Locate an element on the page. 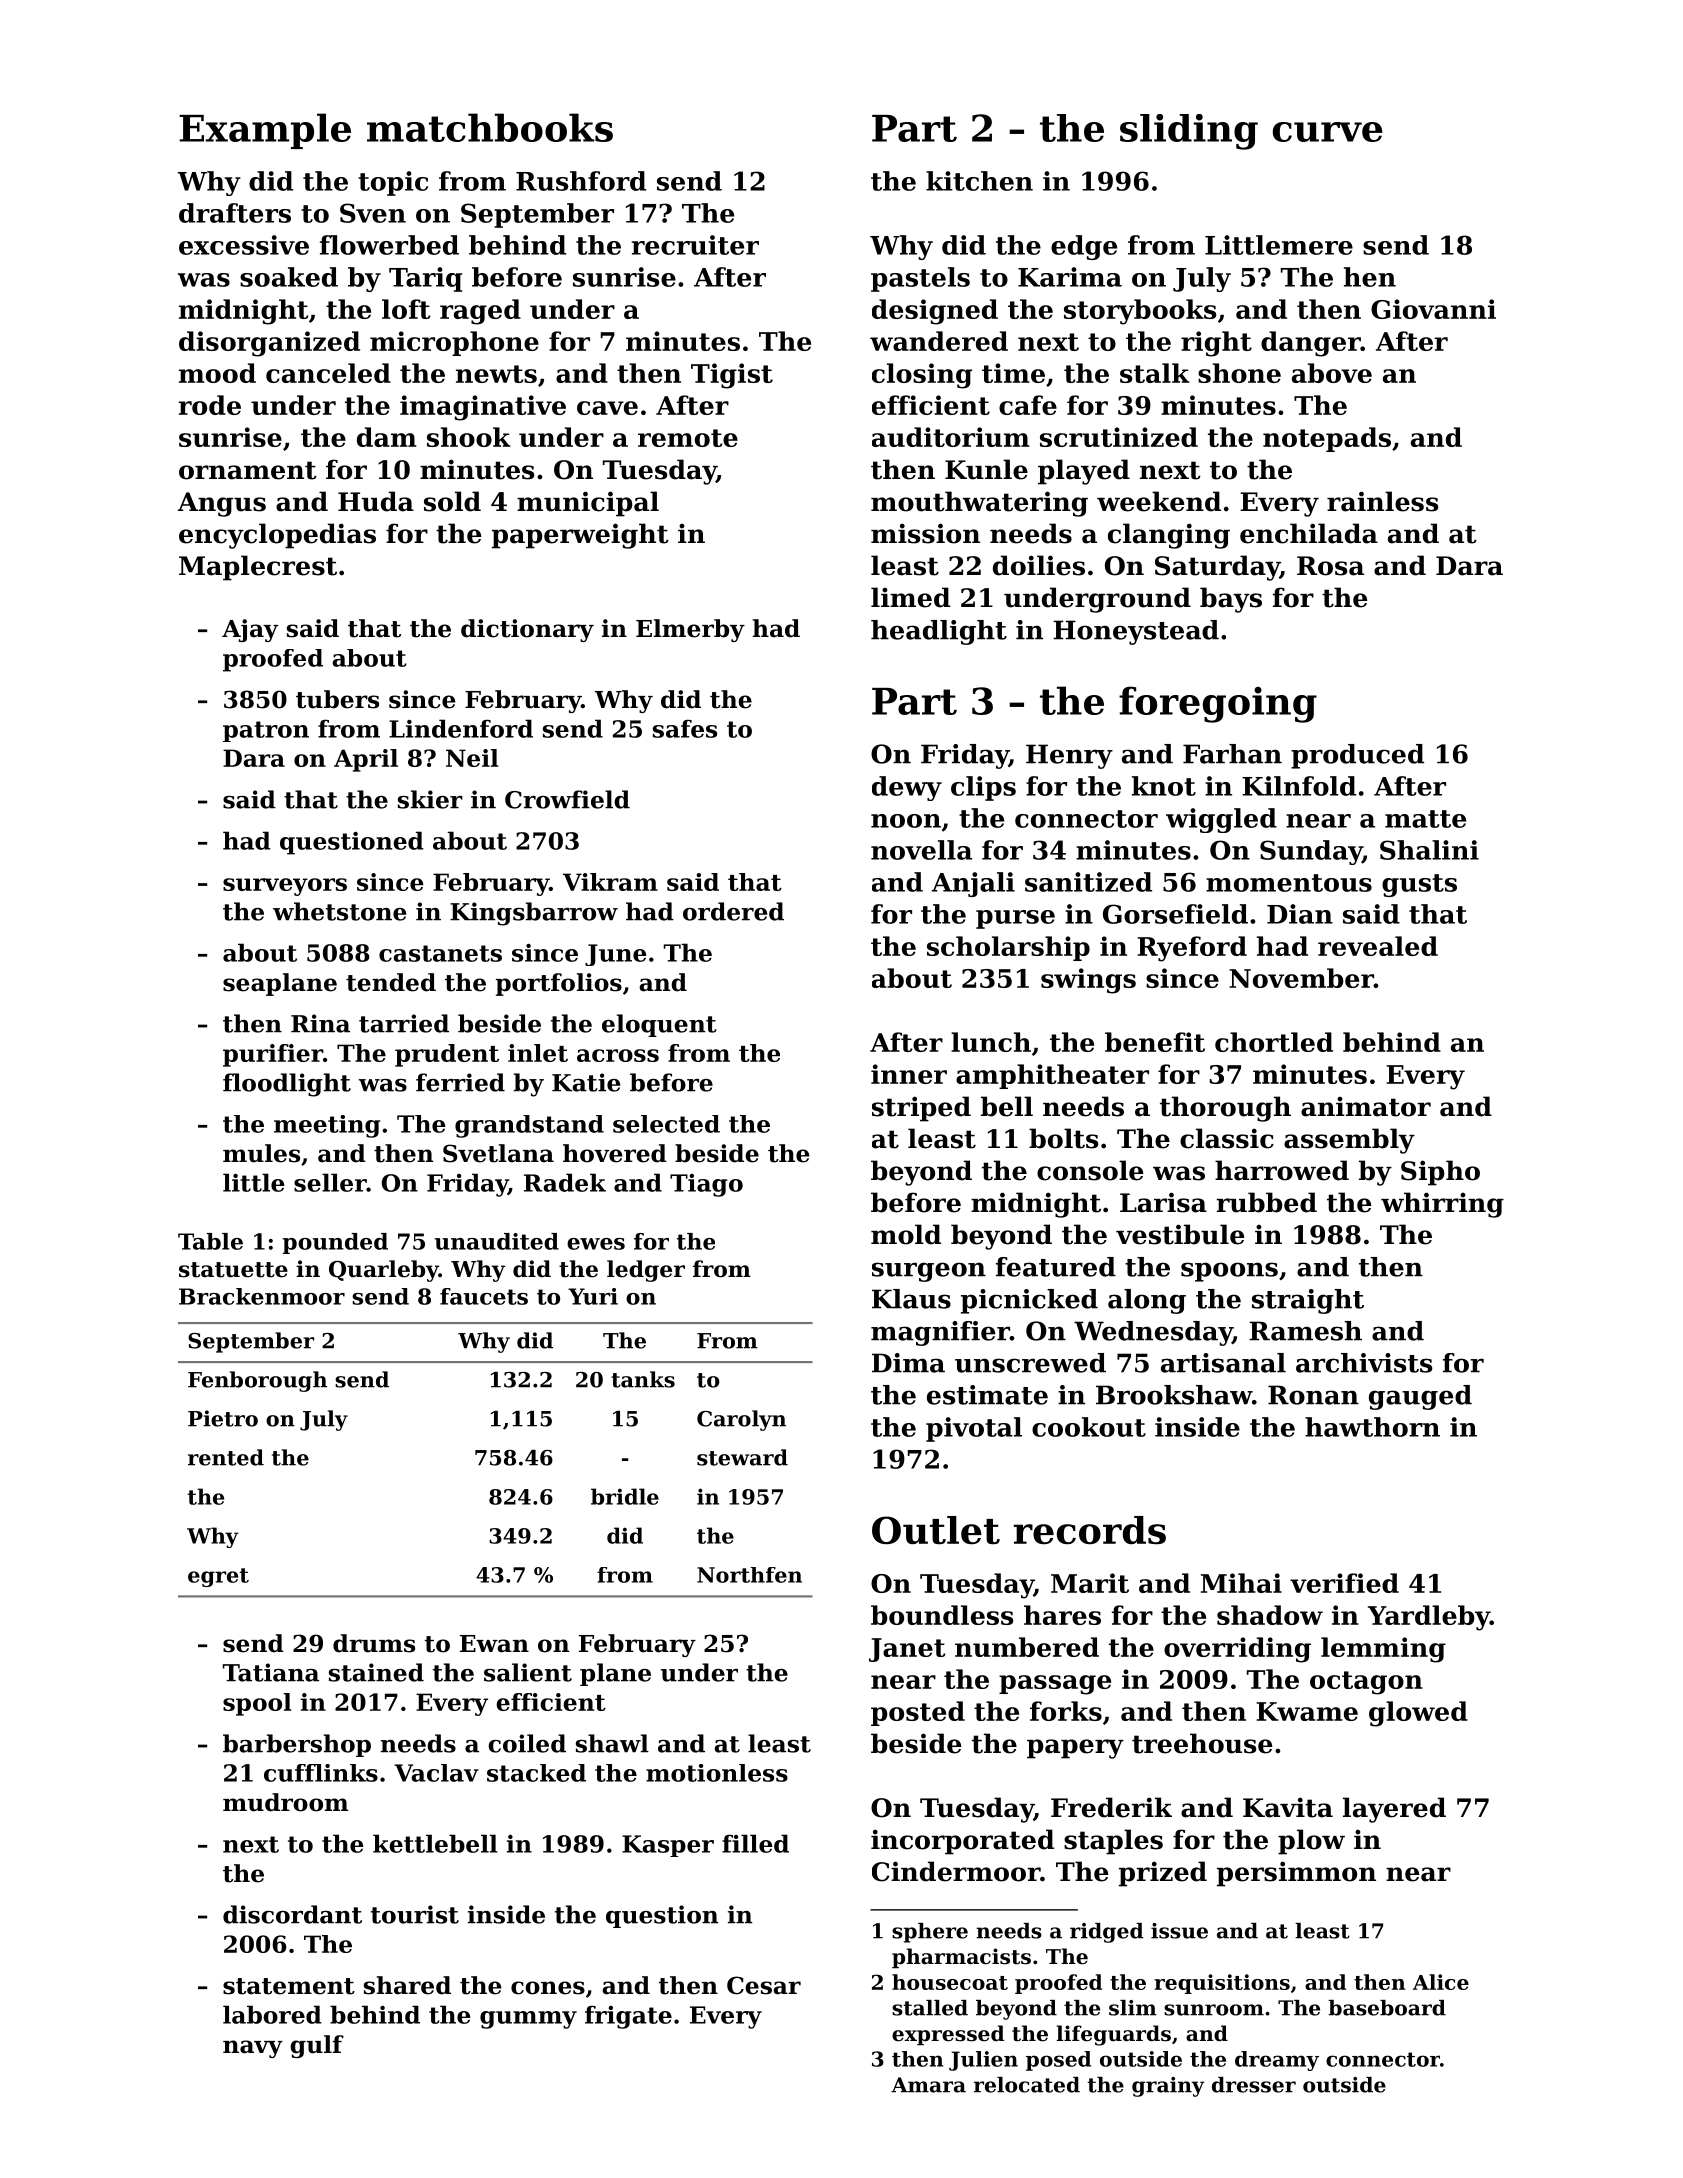 The width and height of the image is (1683, 2178). Farhan is located at coordinates (1232, 754).
